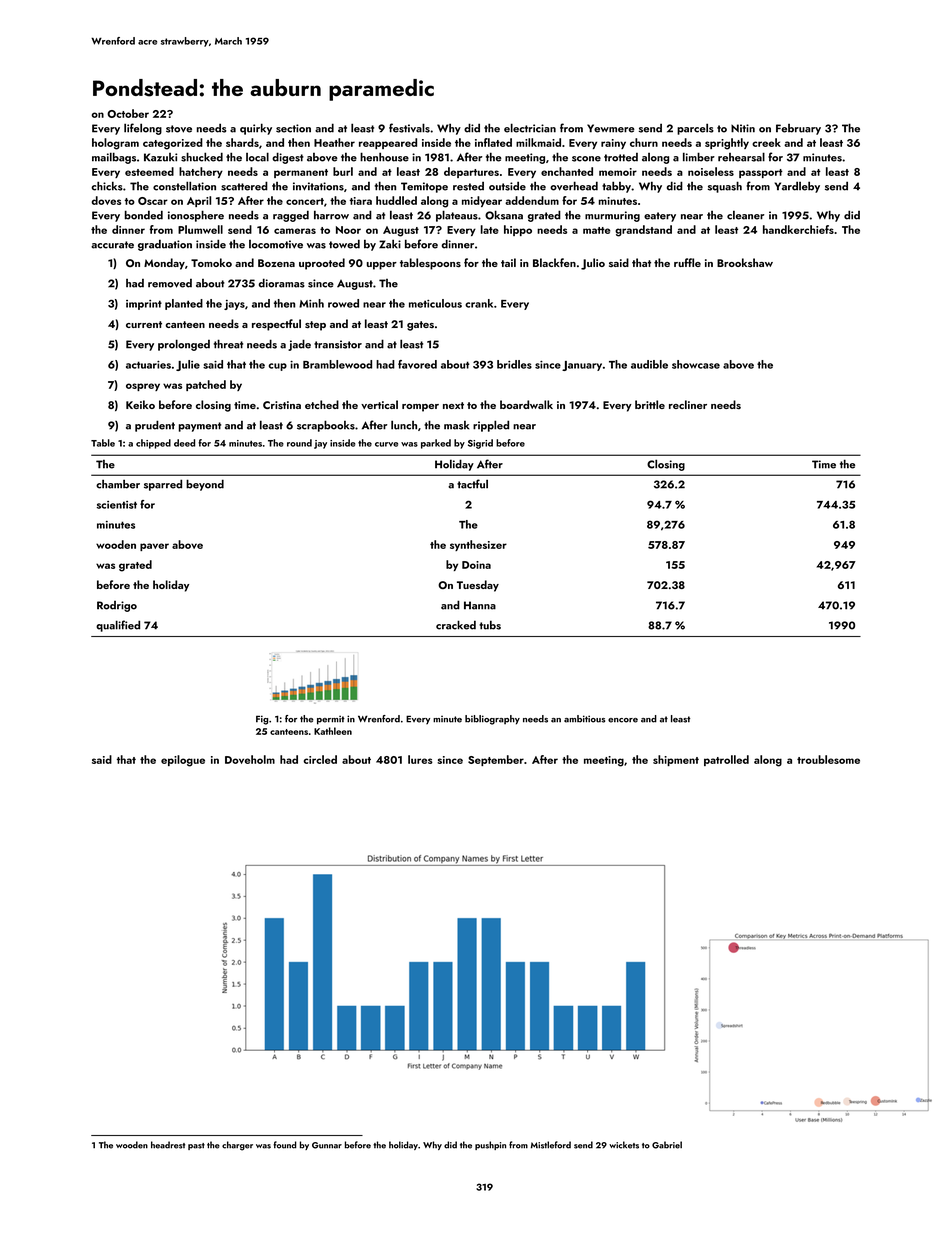 The width and height of the screenshot is (952, 1233). What do you see at coordinates (420, 326) in the screenshot?
I see `gates` at bounding box center [420, 326].
